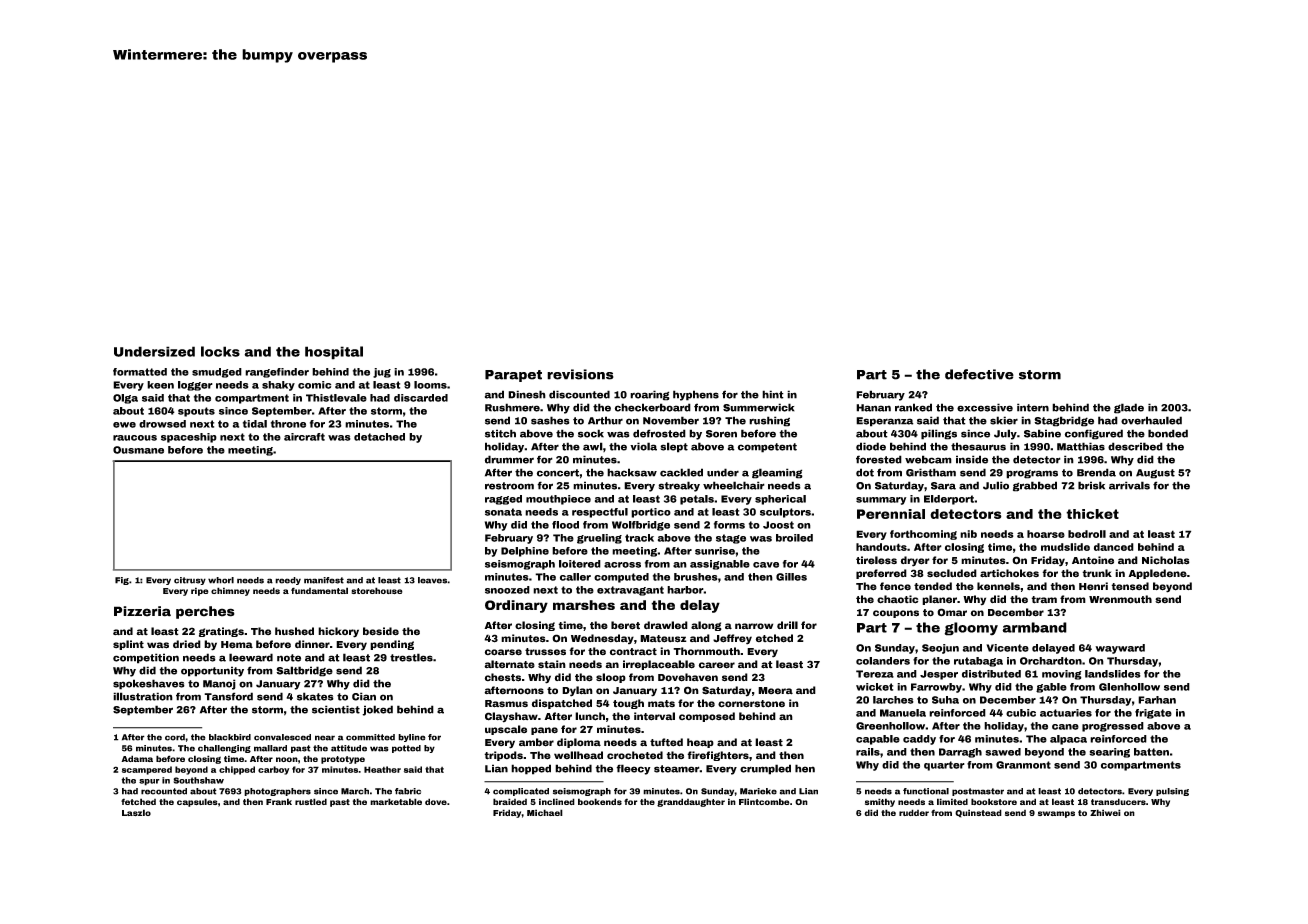 The width and height of the document is (1308, 924). What do you see at coordinates (580, 374) in the document?
I see `revisions` at bounding box center [580, 374].
